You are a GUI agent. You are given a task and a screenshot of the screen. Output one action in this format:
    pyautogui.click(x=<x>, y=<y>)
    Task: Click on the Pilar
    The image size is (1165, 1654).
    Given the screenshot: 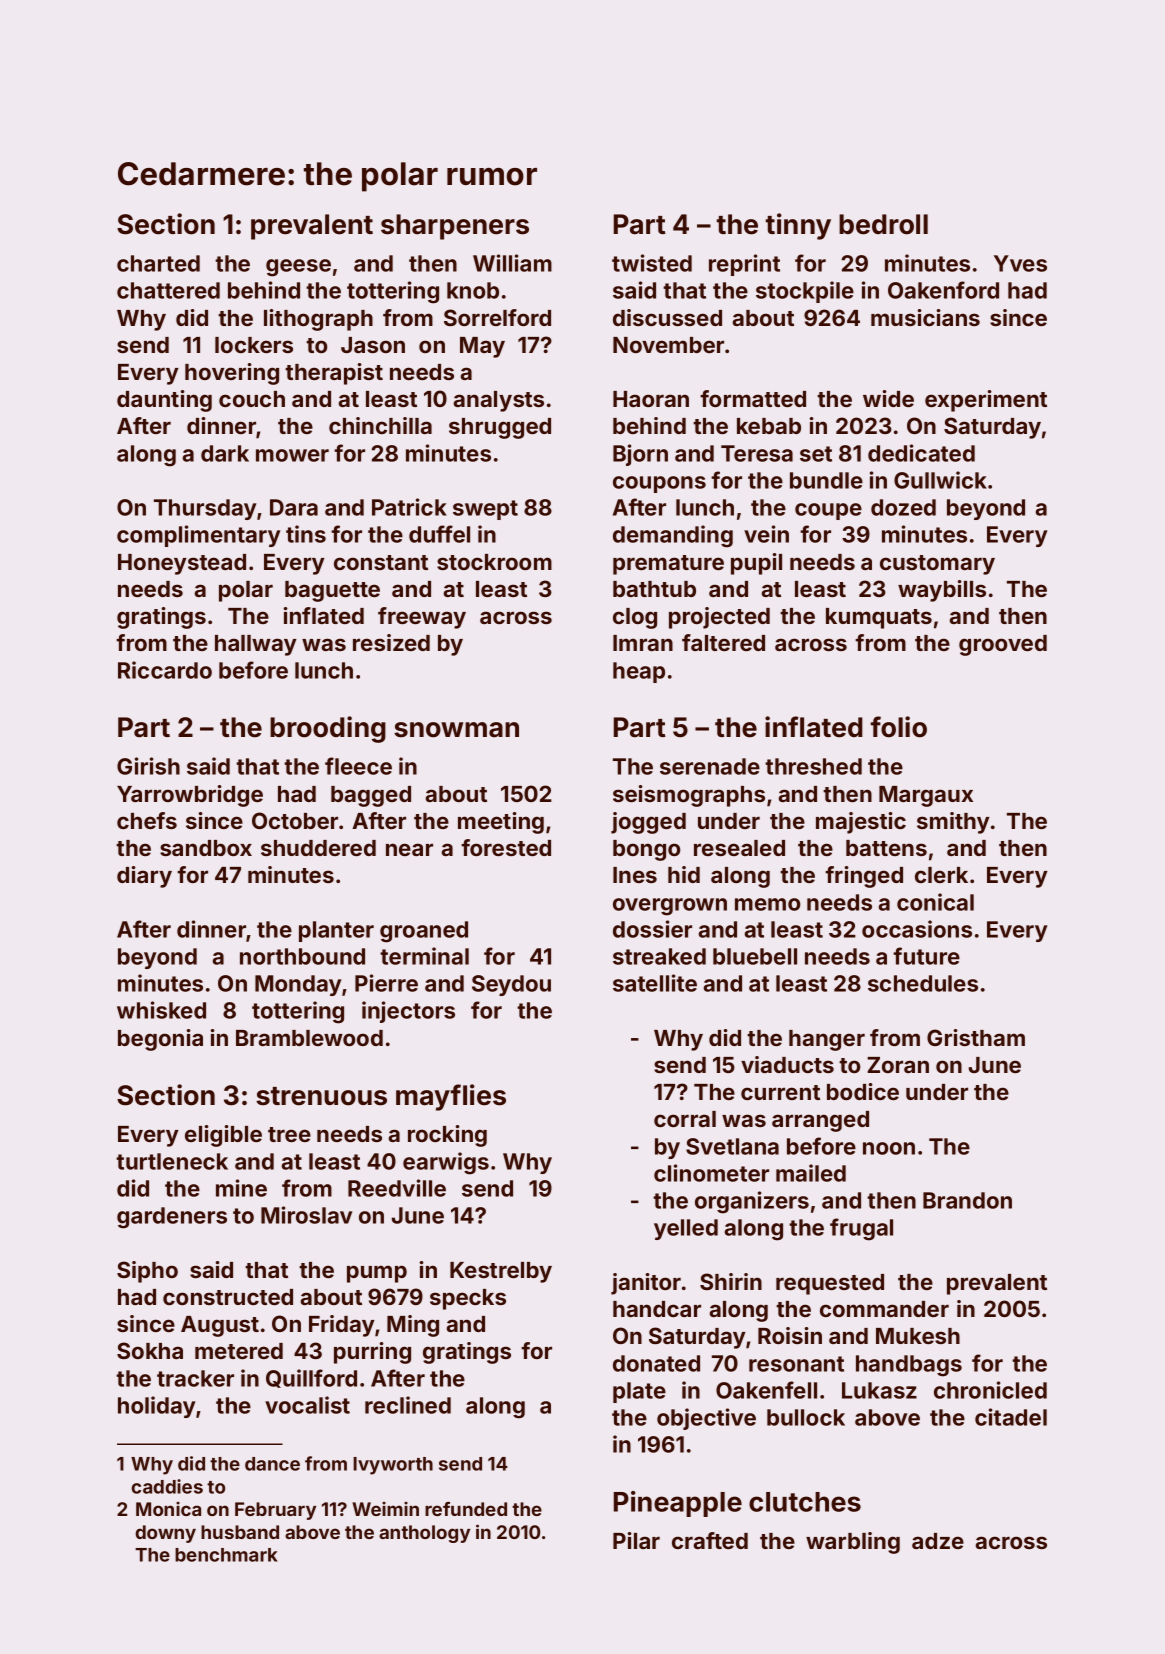 What is the action you would take?
    pyautogui.click(x=636, y=1540)
